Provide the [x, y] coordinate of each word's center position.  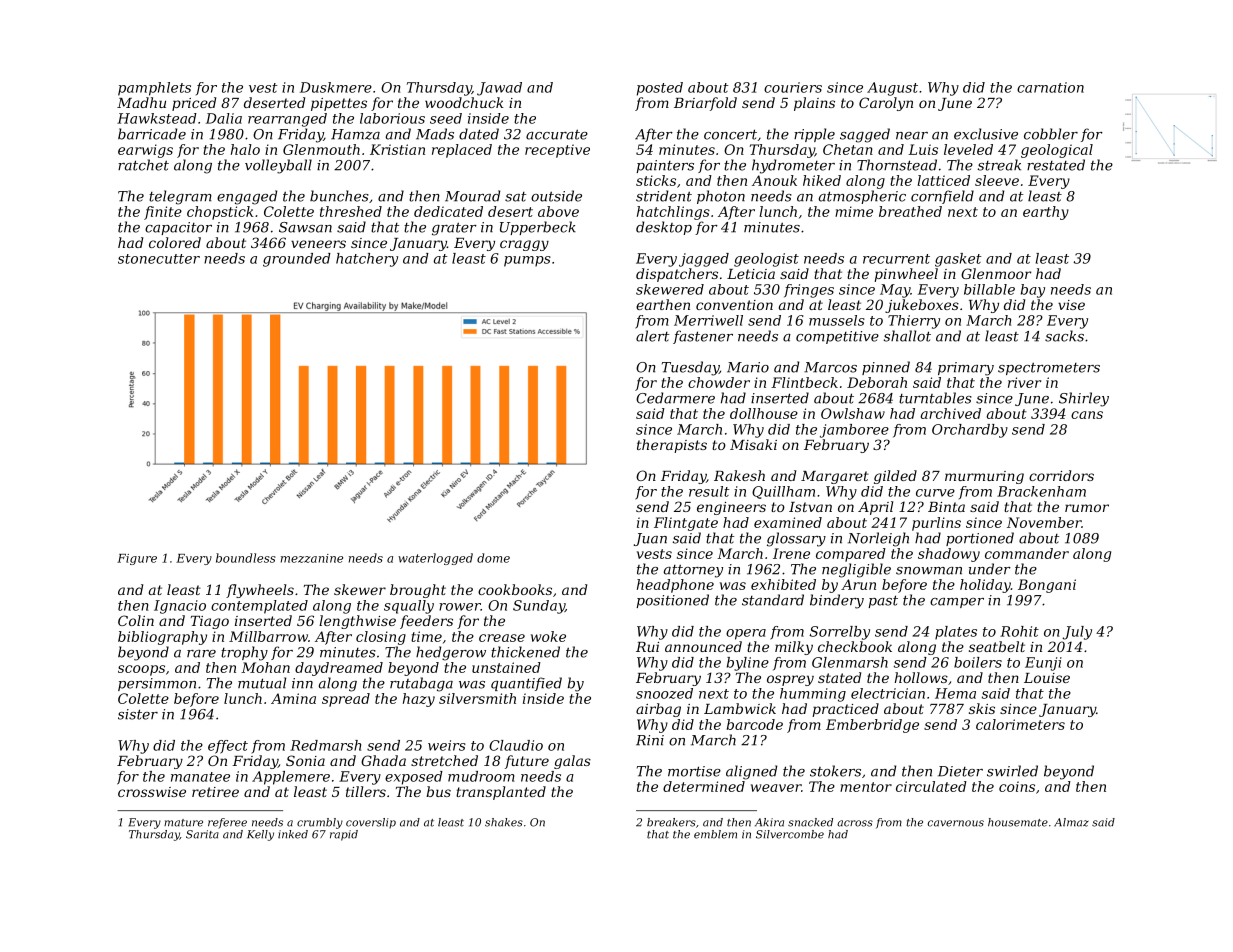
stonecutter [159, 259]
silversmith [477, 698]
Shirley [1084, 399]
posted [660, 89]
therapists [672, 446]
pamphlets [154, 89]
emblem [715, 834]
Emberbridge [872, 726]
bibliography [162, 638]
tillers [366, 791]
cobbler [1051, 134]
